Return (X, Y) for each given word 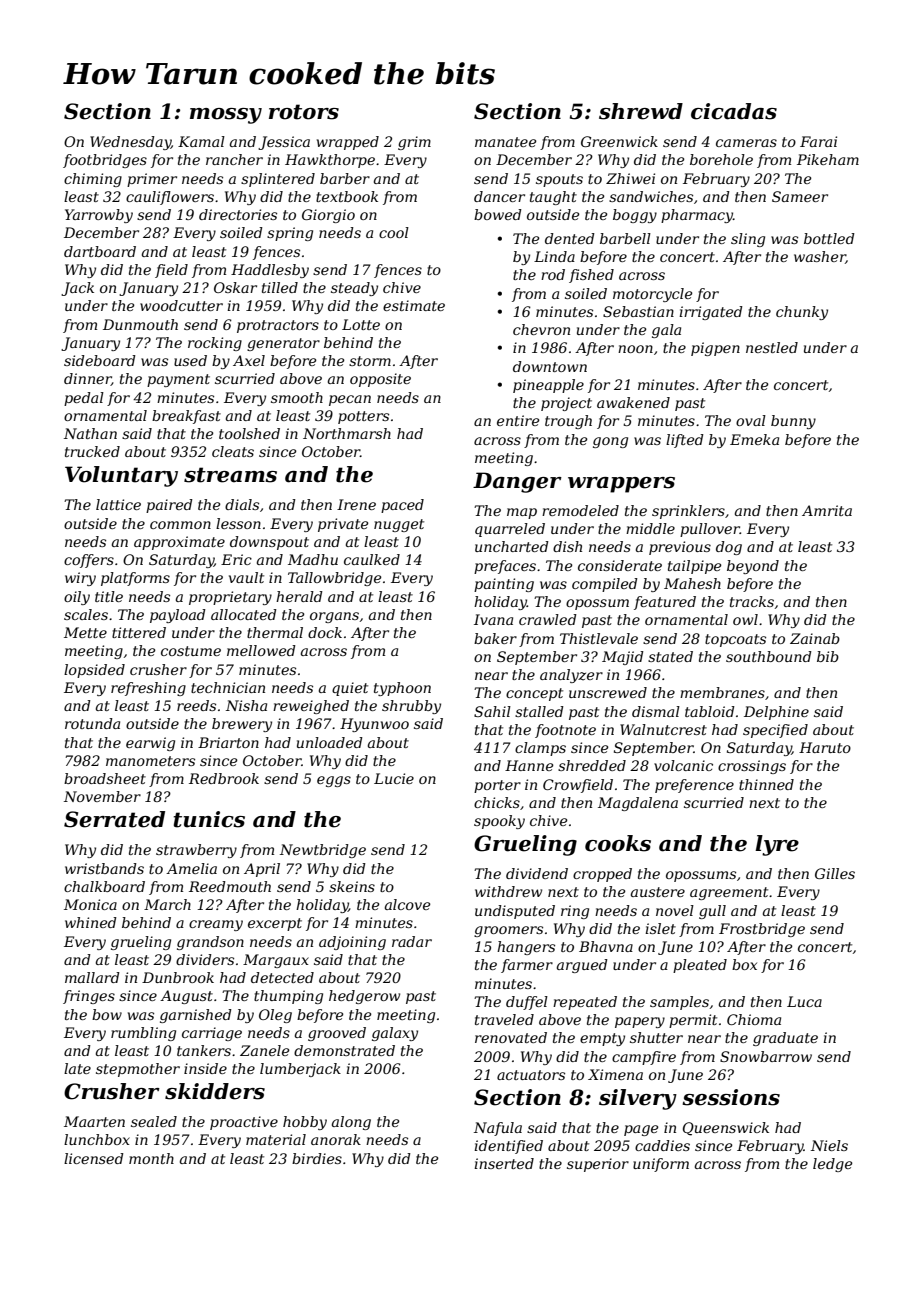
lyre (777, 845)
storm (370, 361)
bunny (793, 422)
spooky (499, 822)
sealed (154, 1121)
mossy (226, 116)
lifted (685, 441)
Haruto (825, 747)
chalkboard (104, 886)
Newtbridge (323, 851)
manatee (505, 142)
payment (178, 380)
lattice (118, 504)
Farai (818, 141)
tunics (209, 819)
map (522, 513)
